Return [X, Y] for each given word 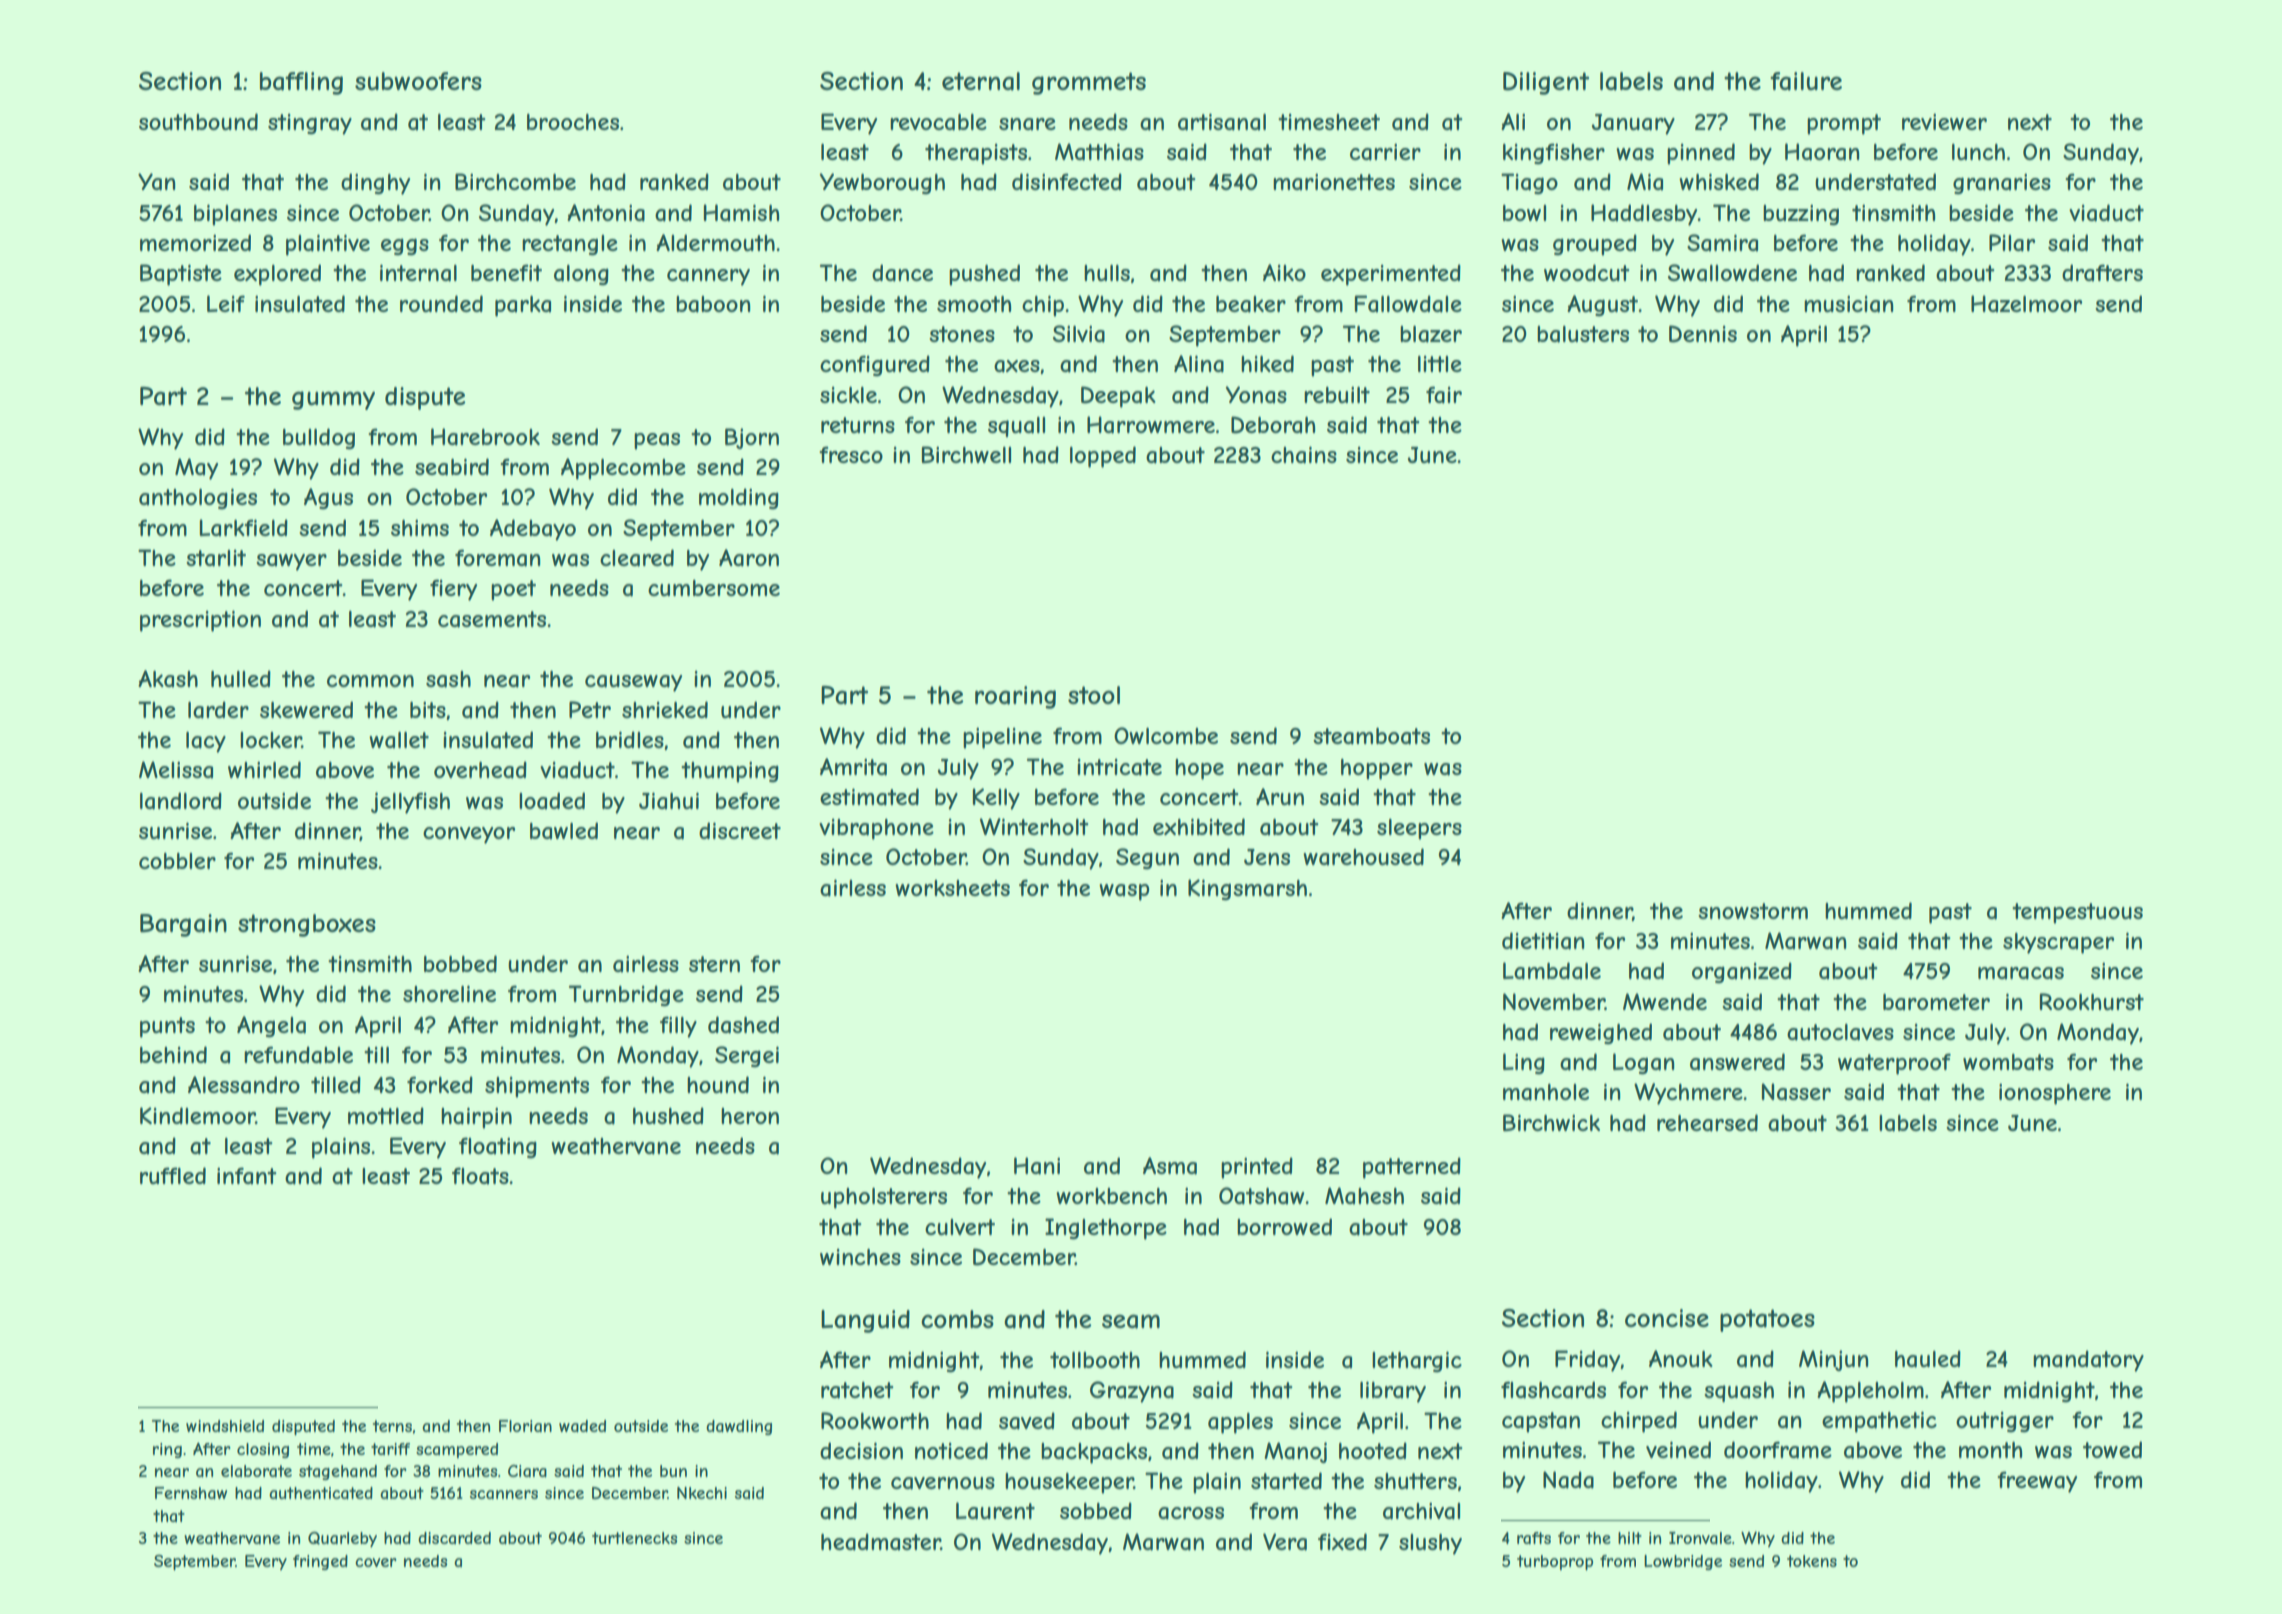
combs [957, 1319]
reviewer [1944, 122]
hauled [1928, 1359]
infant [247, 1176]
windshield [225, 1426]
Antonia [606, 213]
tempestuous [2077, 913]
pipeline [1002, 738]
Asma [1170, 1166]
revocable [938, 122]
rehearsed [1707, 1123]
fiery [453, 590]
